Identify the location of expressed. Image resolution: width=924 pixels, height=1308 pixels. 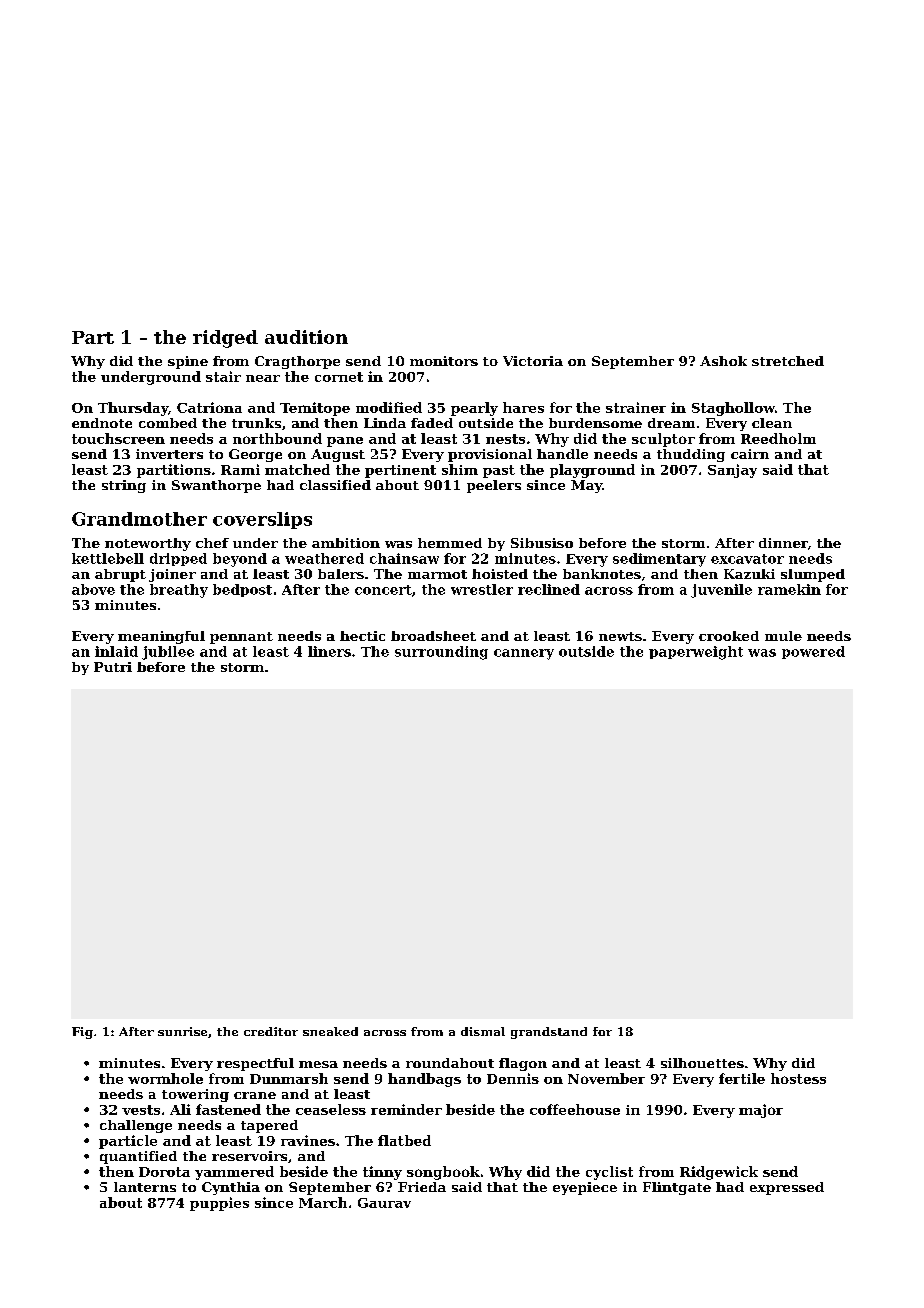
(787, 1188).
